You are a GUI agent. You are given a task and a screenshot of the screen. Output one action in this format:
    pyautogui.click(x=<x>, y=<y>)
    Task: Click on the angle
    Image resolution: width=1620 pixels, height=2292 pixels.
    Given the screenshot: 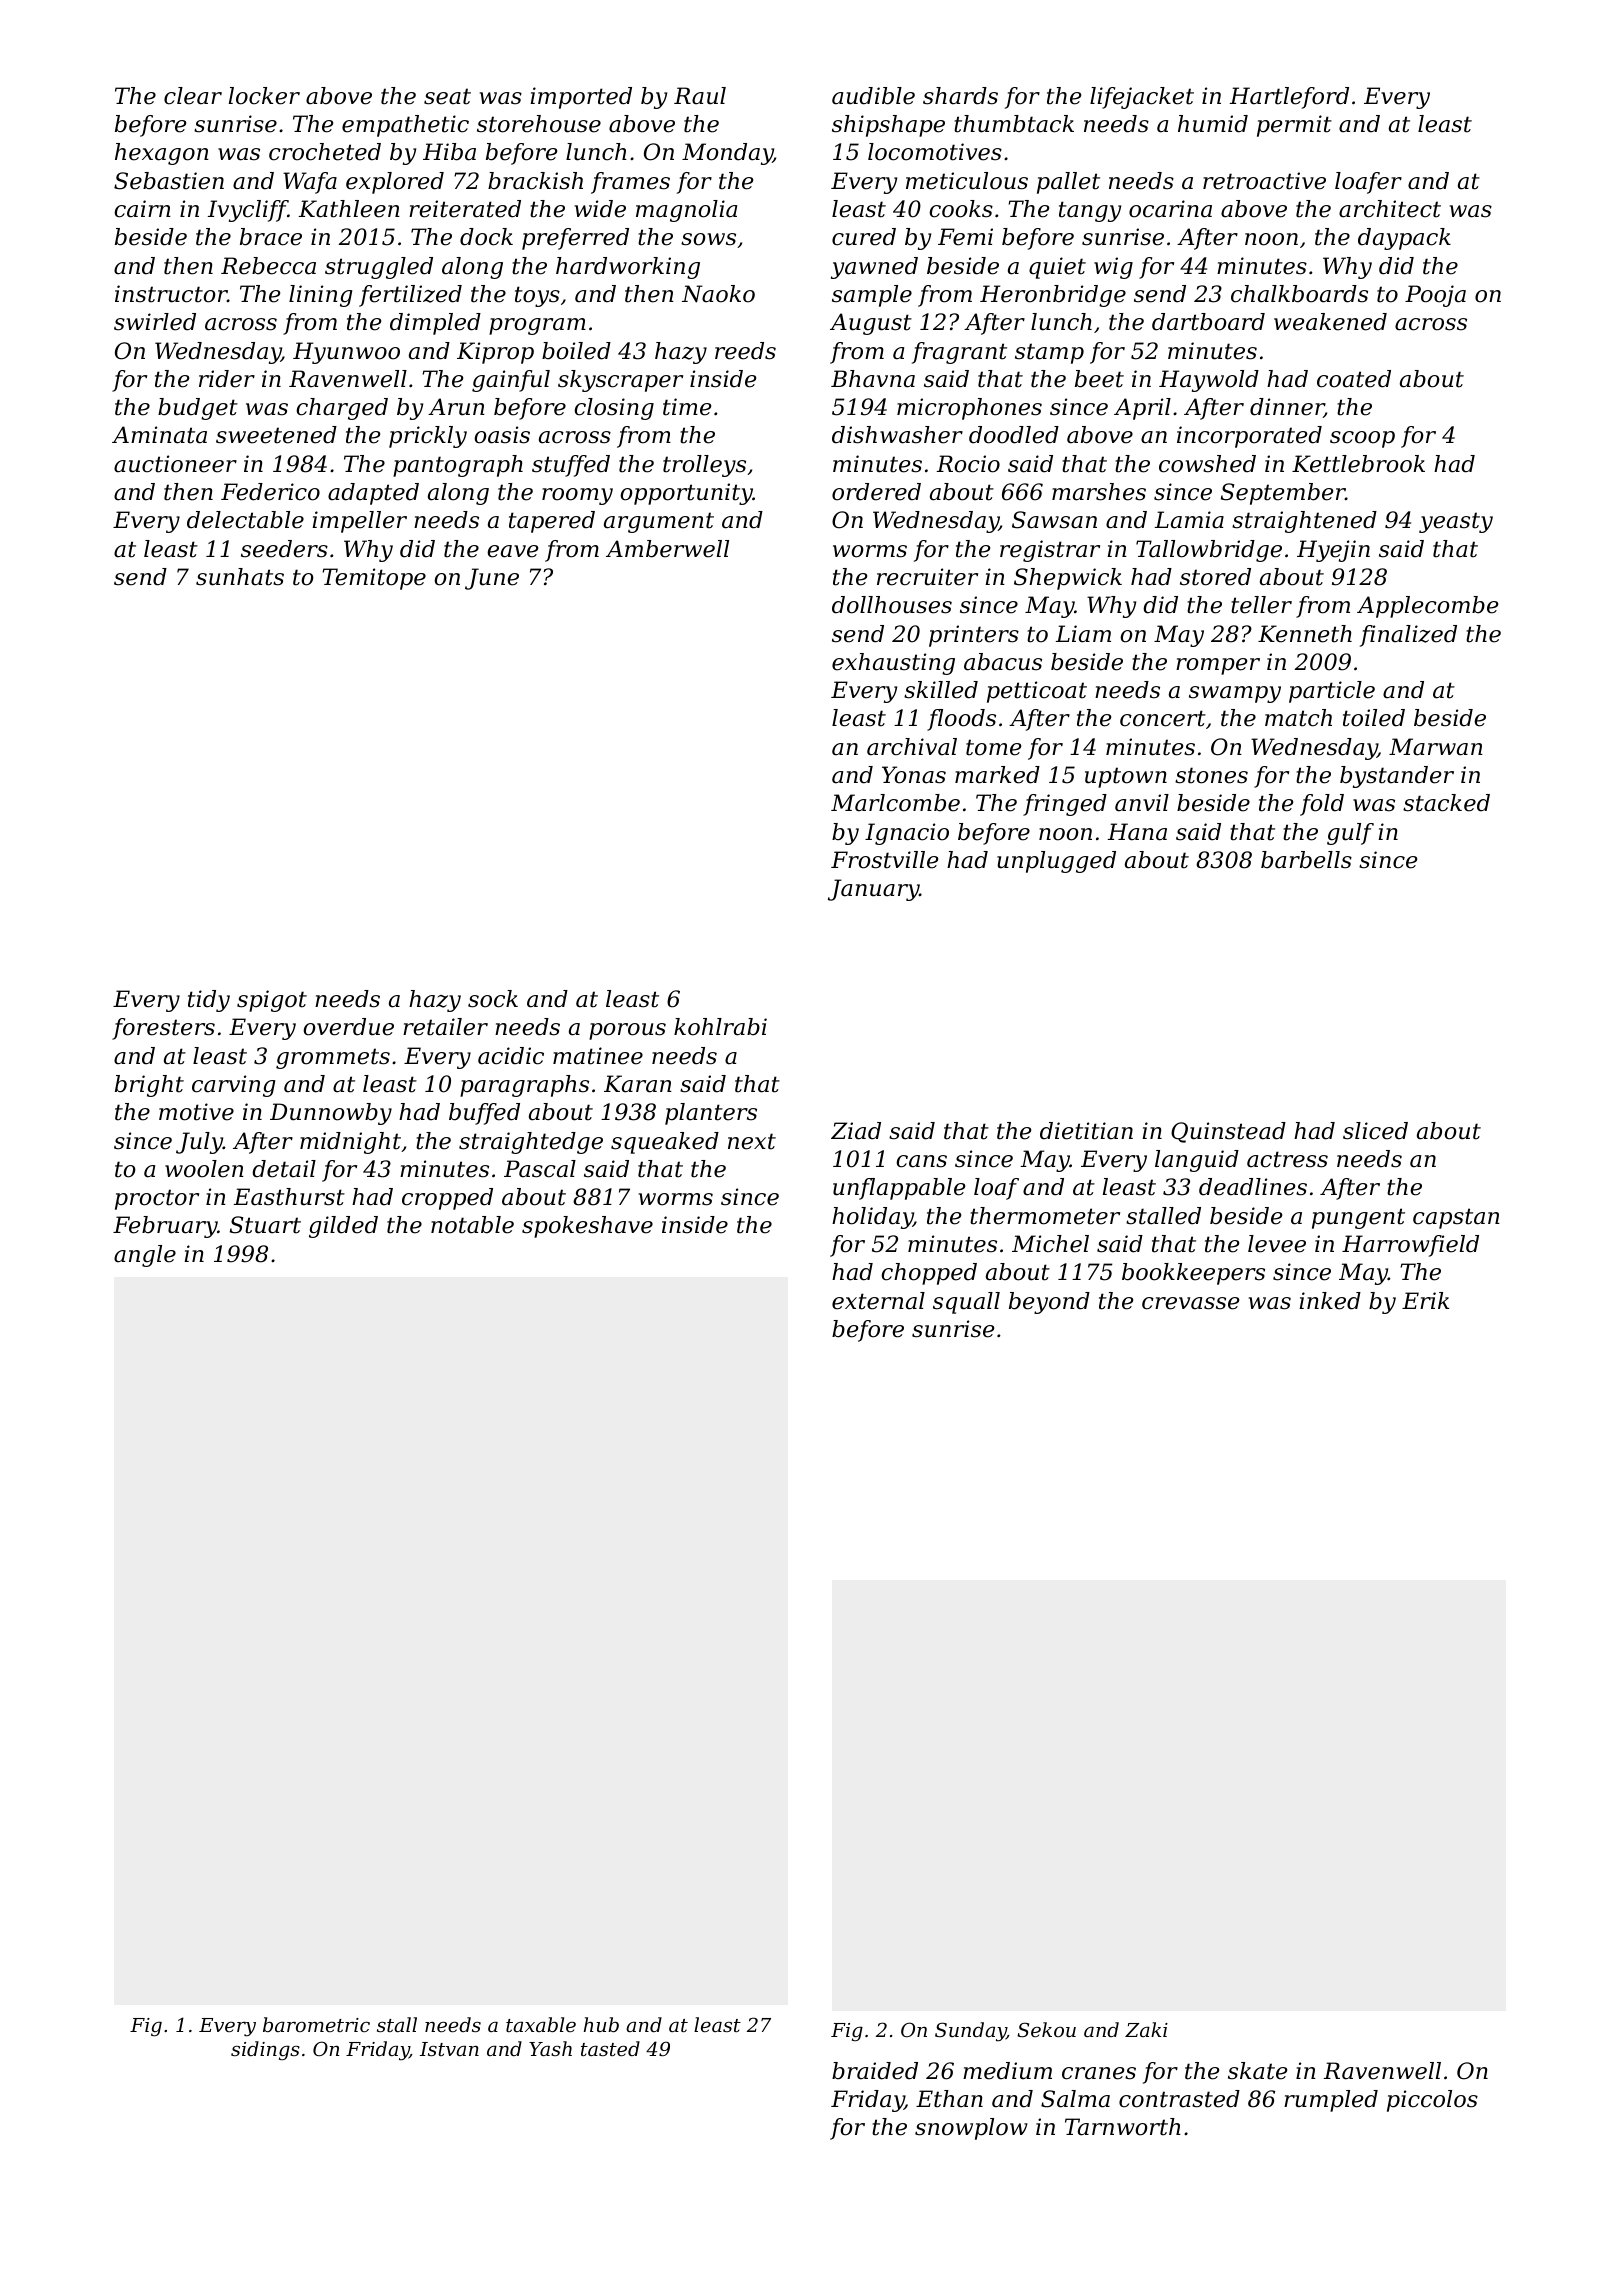 What is the action you would take?
    pyautogui.click(x=145, y=1256)
